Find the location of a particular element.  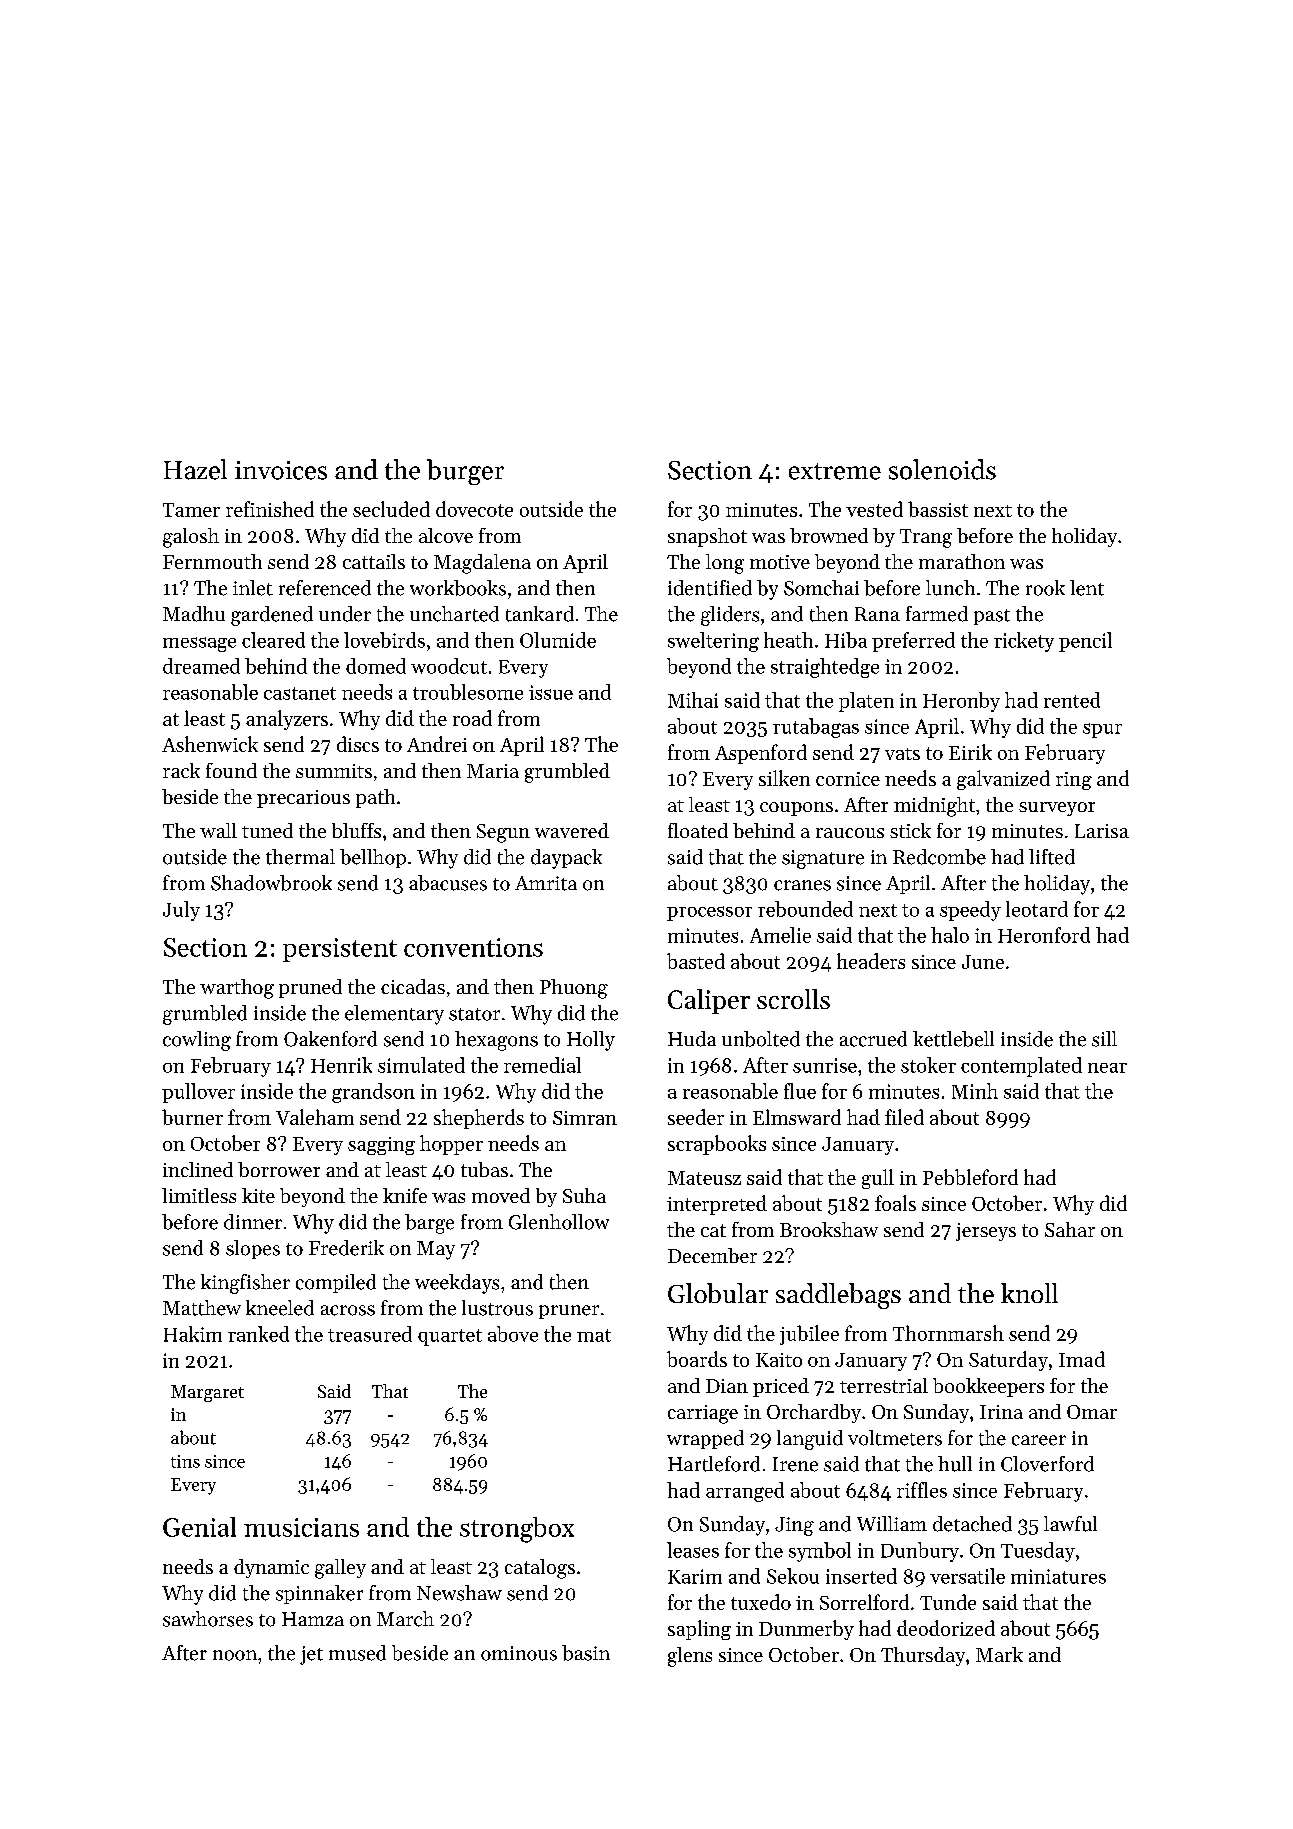

cranes is located at coordinates (802, 885).
